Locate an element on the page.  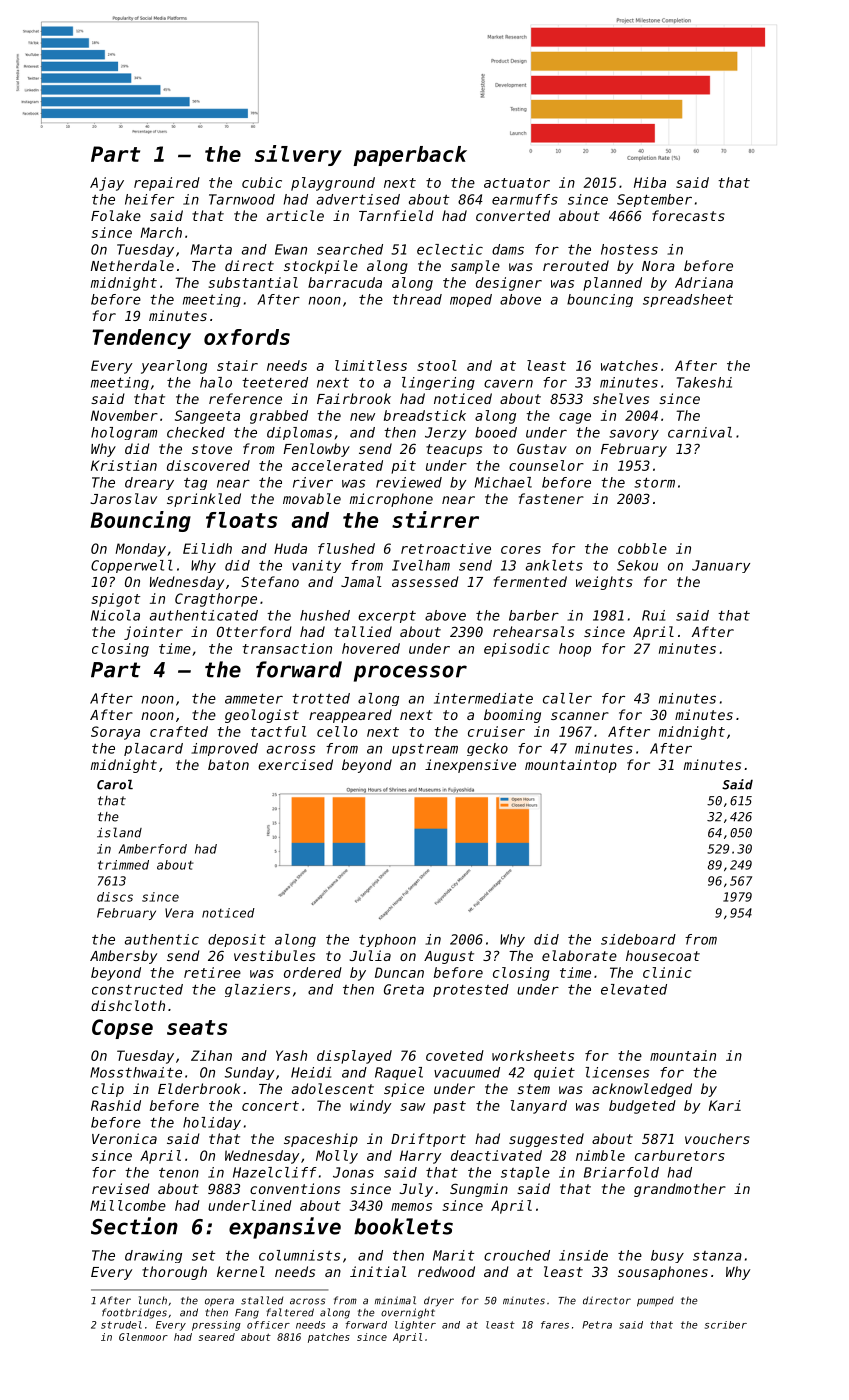
Hiba is located at coordinates (650, 182).
